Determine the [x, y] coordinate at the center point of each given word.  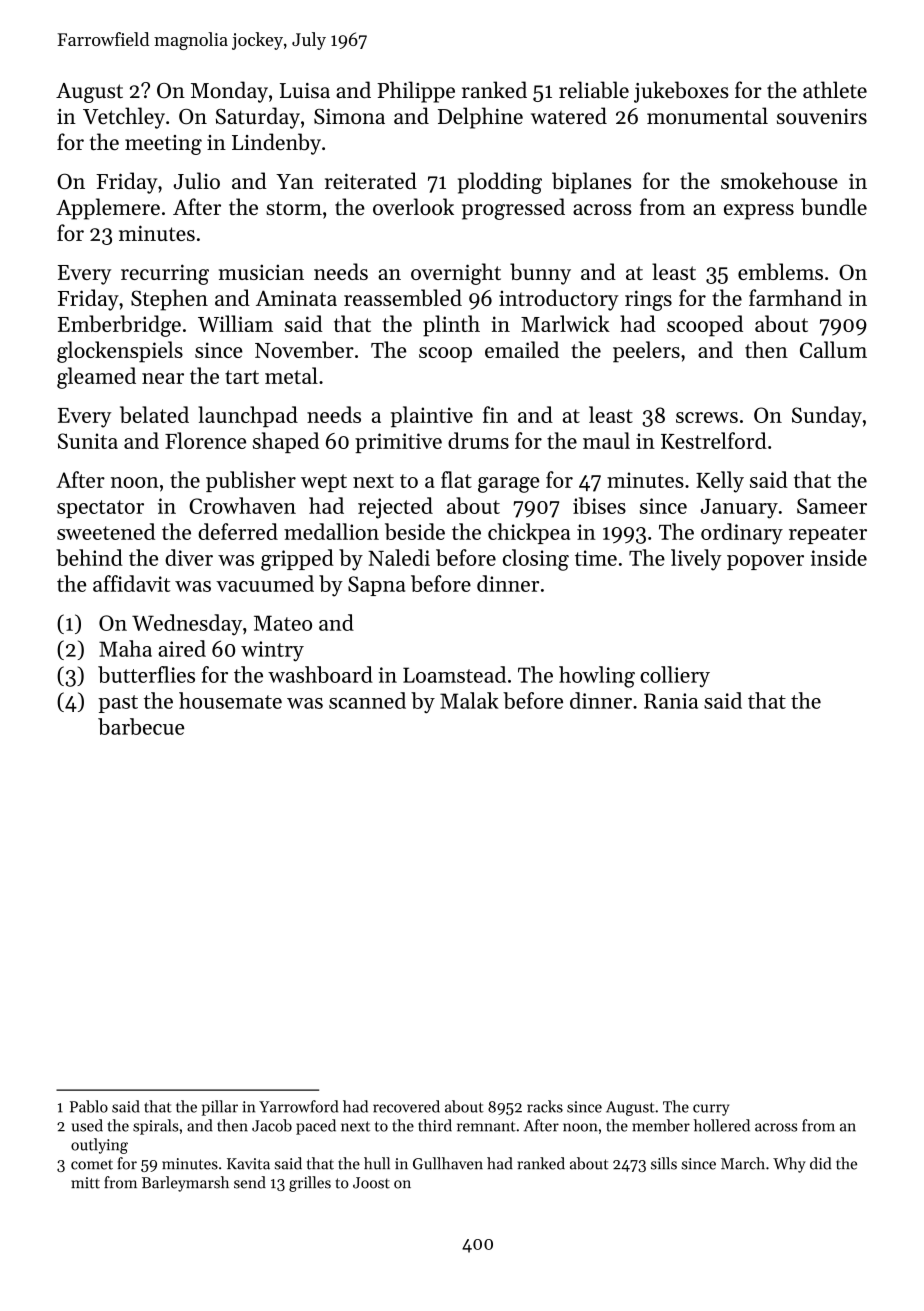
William [235, 323]
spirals [155, 1127]
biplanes [591, 183]
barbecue [141, 726]
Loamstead [454, 674]
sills [664, 1163]
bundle [834, 206]
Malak [469, 700]
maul [606, 440]
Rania [671, 701]
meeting [163, 145]
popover [765, 562]
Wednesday [187, 625]
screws [707, 417]
